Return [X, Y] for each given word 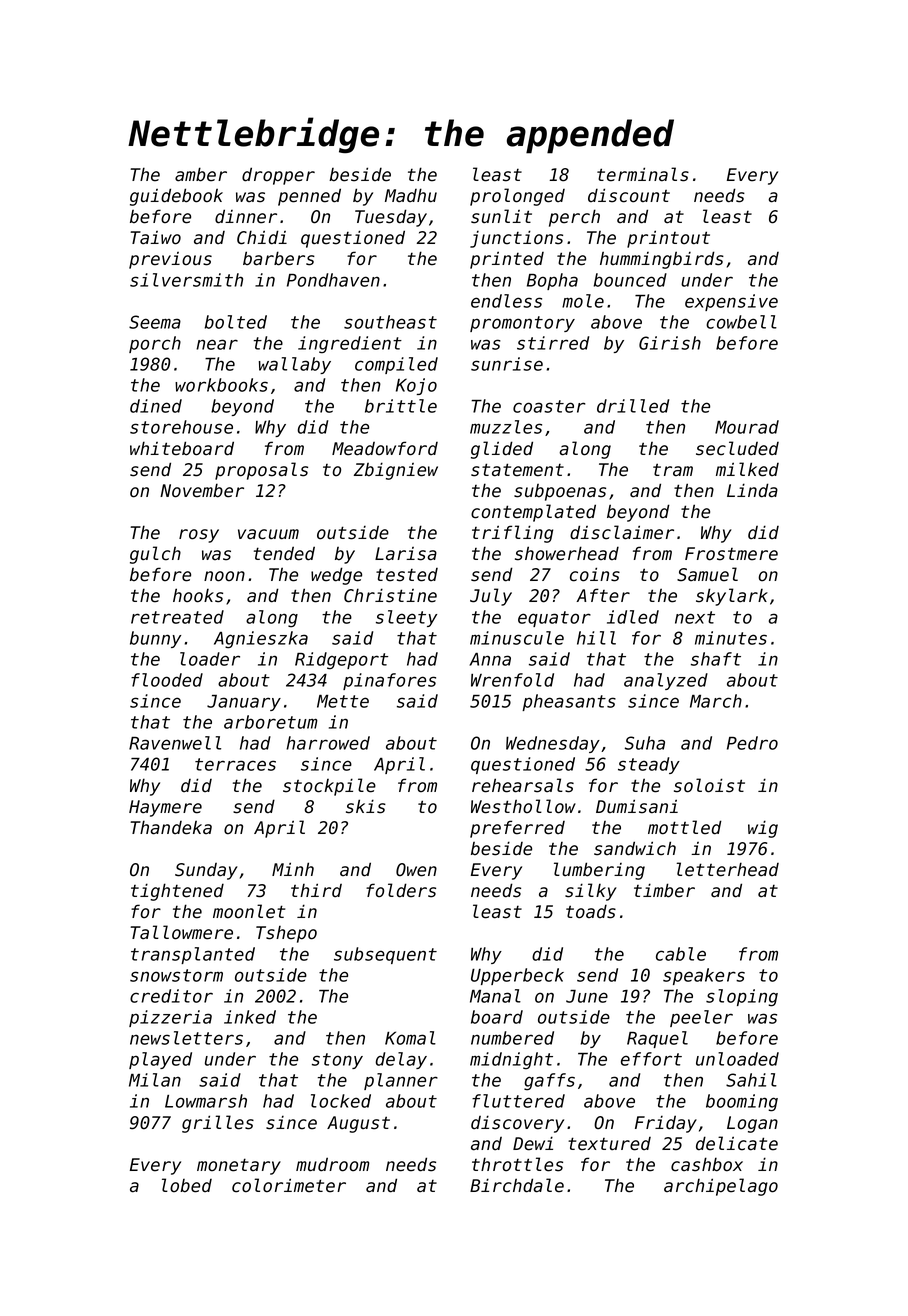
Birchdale [517, 1185]
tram [673, 470]
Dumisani [637, 806]
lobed [187, 1185]
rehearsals [523, 785]
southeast [390, 322]
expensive [731, 302]
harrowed [328, 743]
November [202, 490]
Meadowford [385, 448]
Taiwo [155, 238]
